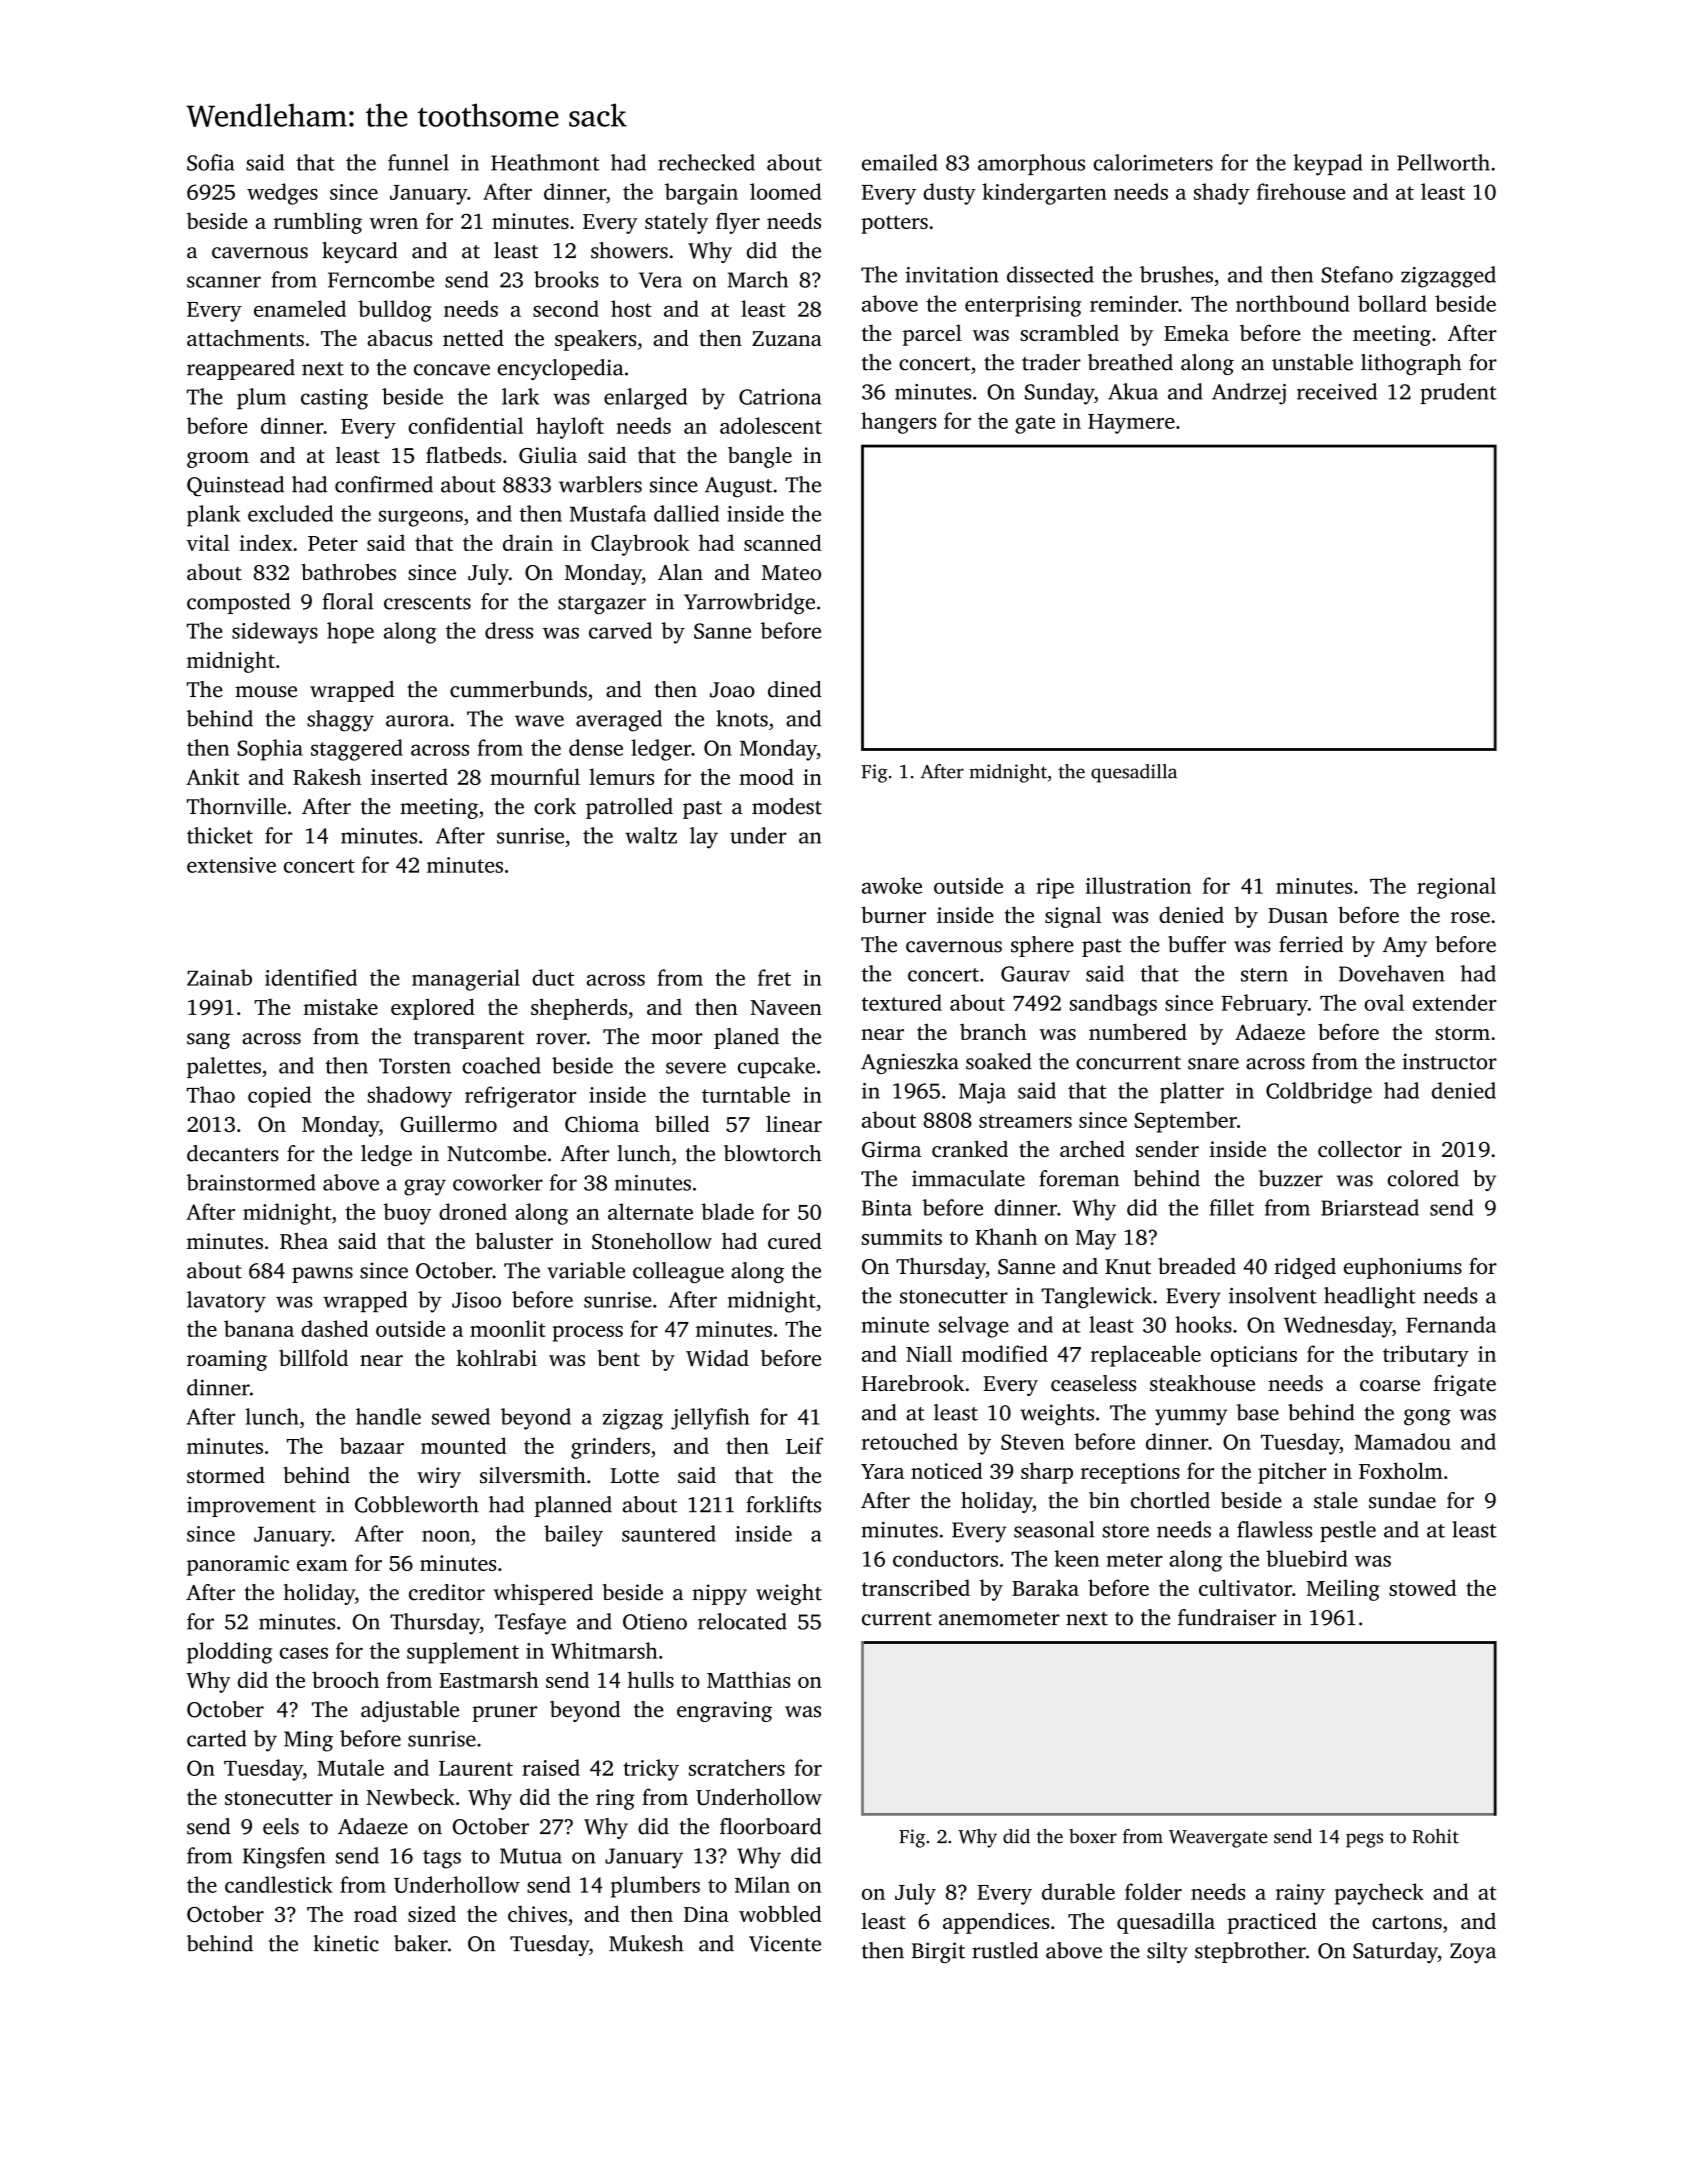  I want to click on noticed, so click(947, 1470).
